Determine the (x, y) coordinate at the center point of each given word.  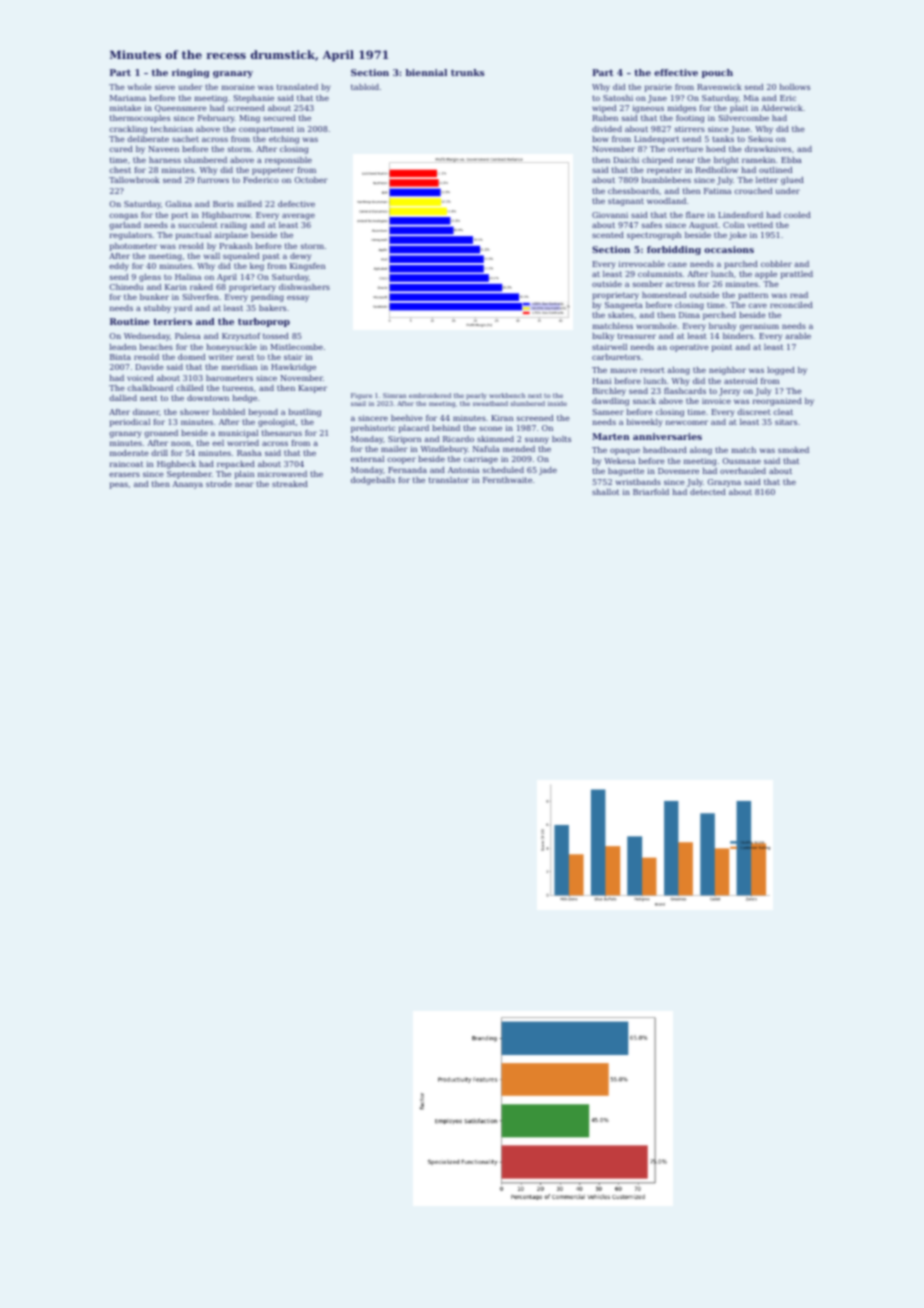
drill (159, 453)
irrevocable (642, 264)
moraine (238, 87)
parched (741, 265)
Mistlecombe (297, 347)
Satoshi (618, 98)
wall (212, 256)
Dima (689, 315)
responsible (288, 161)
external (367, 459)
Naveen (163, 149)
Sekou (760, 139)
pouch (717, 73)
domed (191, 357)
